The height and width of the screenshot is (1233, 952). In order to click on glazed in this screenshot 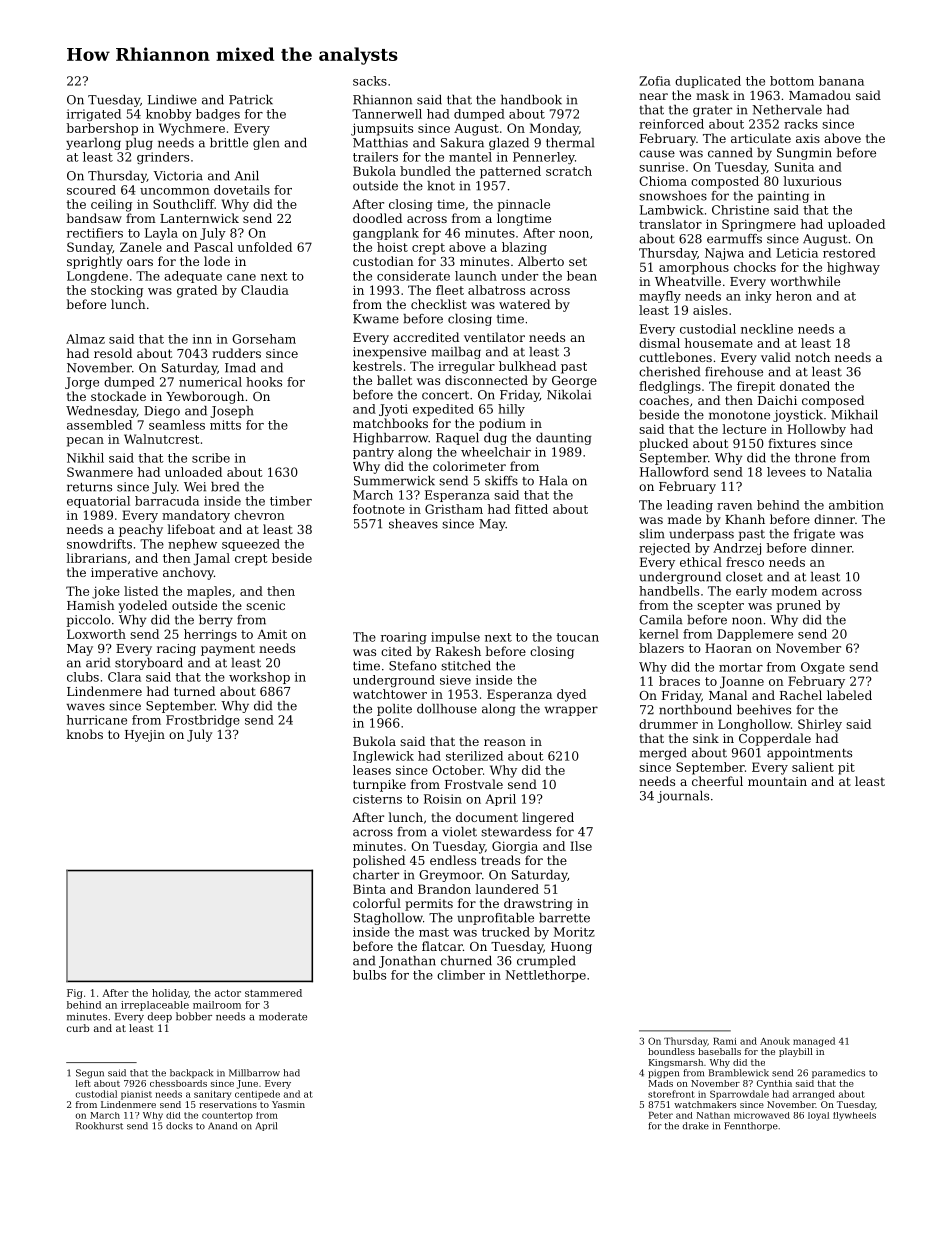, I will do `click(509, 144)`.
